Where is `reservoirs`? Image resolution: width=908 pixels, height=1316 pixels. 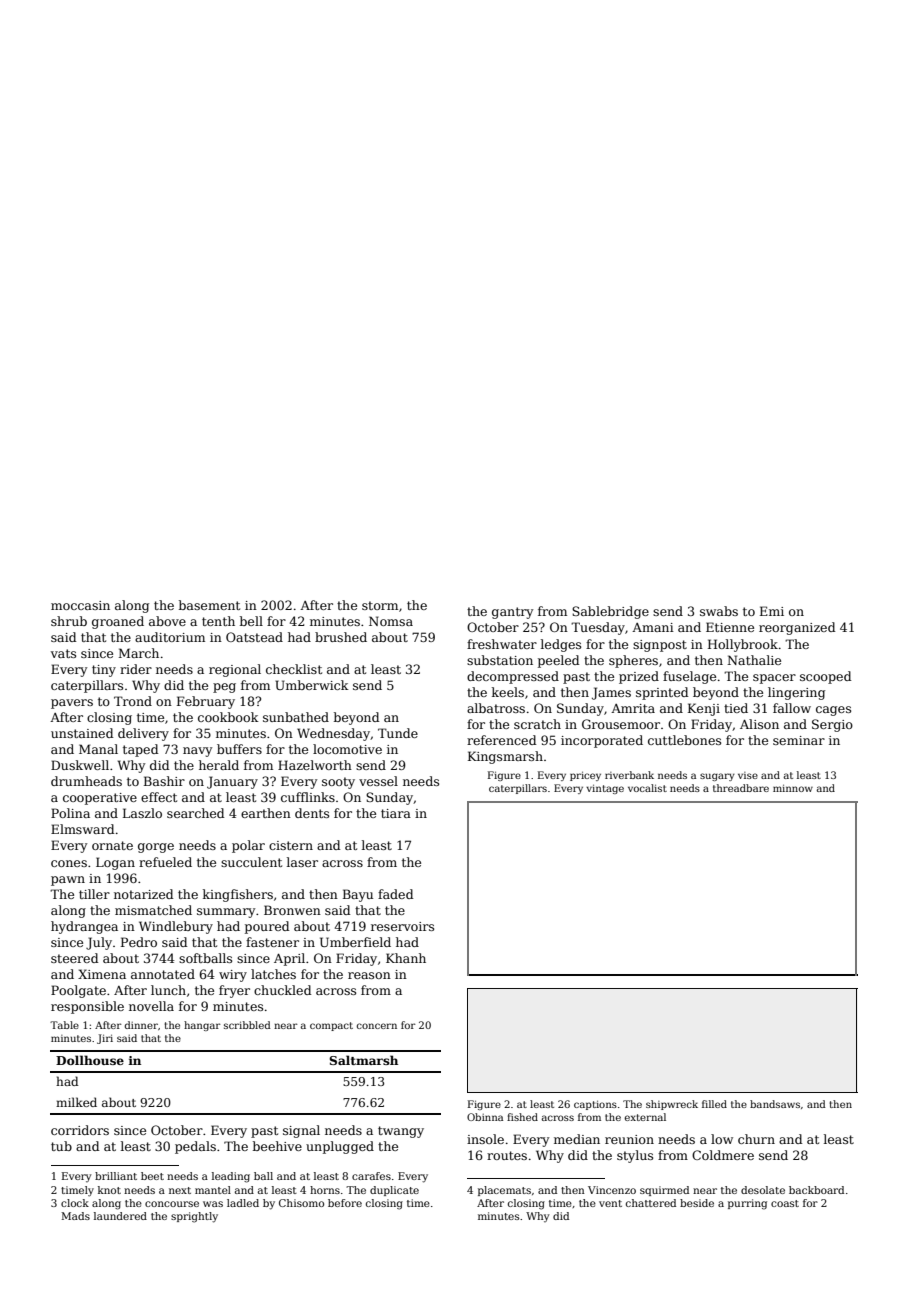 reservoirs is located at coordinates (402, 926).
